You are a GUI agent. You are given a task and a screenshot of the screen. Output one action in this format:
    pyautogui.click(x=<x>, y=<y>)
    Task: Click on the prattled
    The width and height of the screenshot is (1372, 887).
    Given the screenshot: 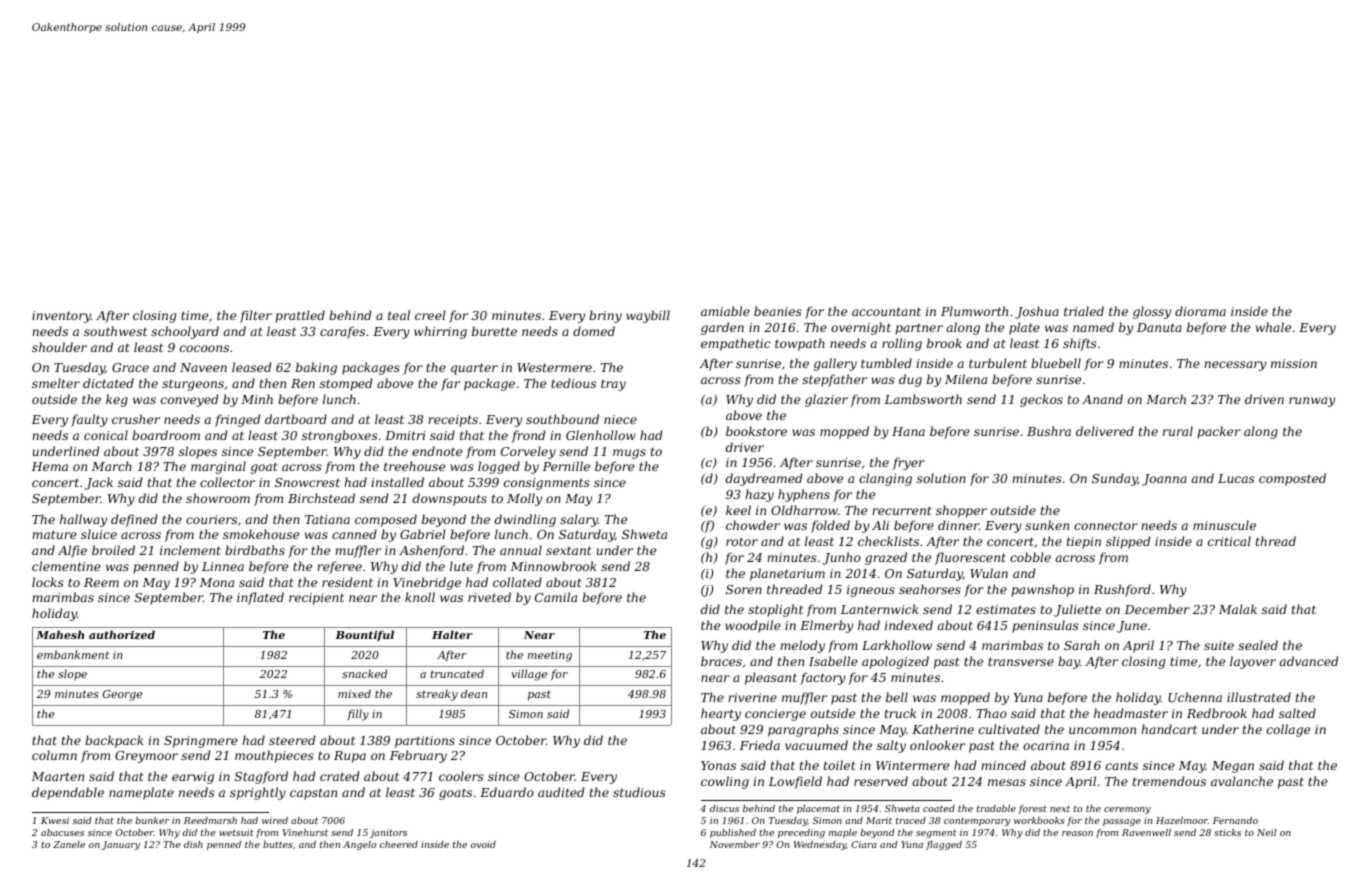 What is the action you would take?
    pyautogui.click(x=300, y=316)
